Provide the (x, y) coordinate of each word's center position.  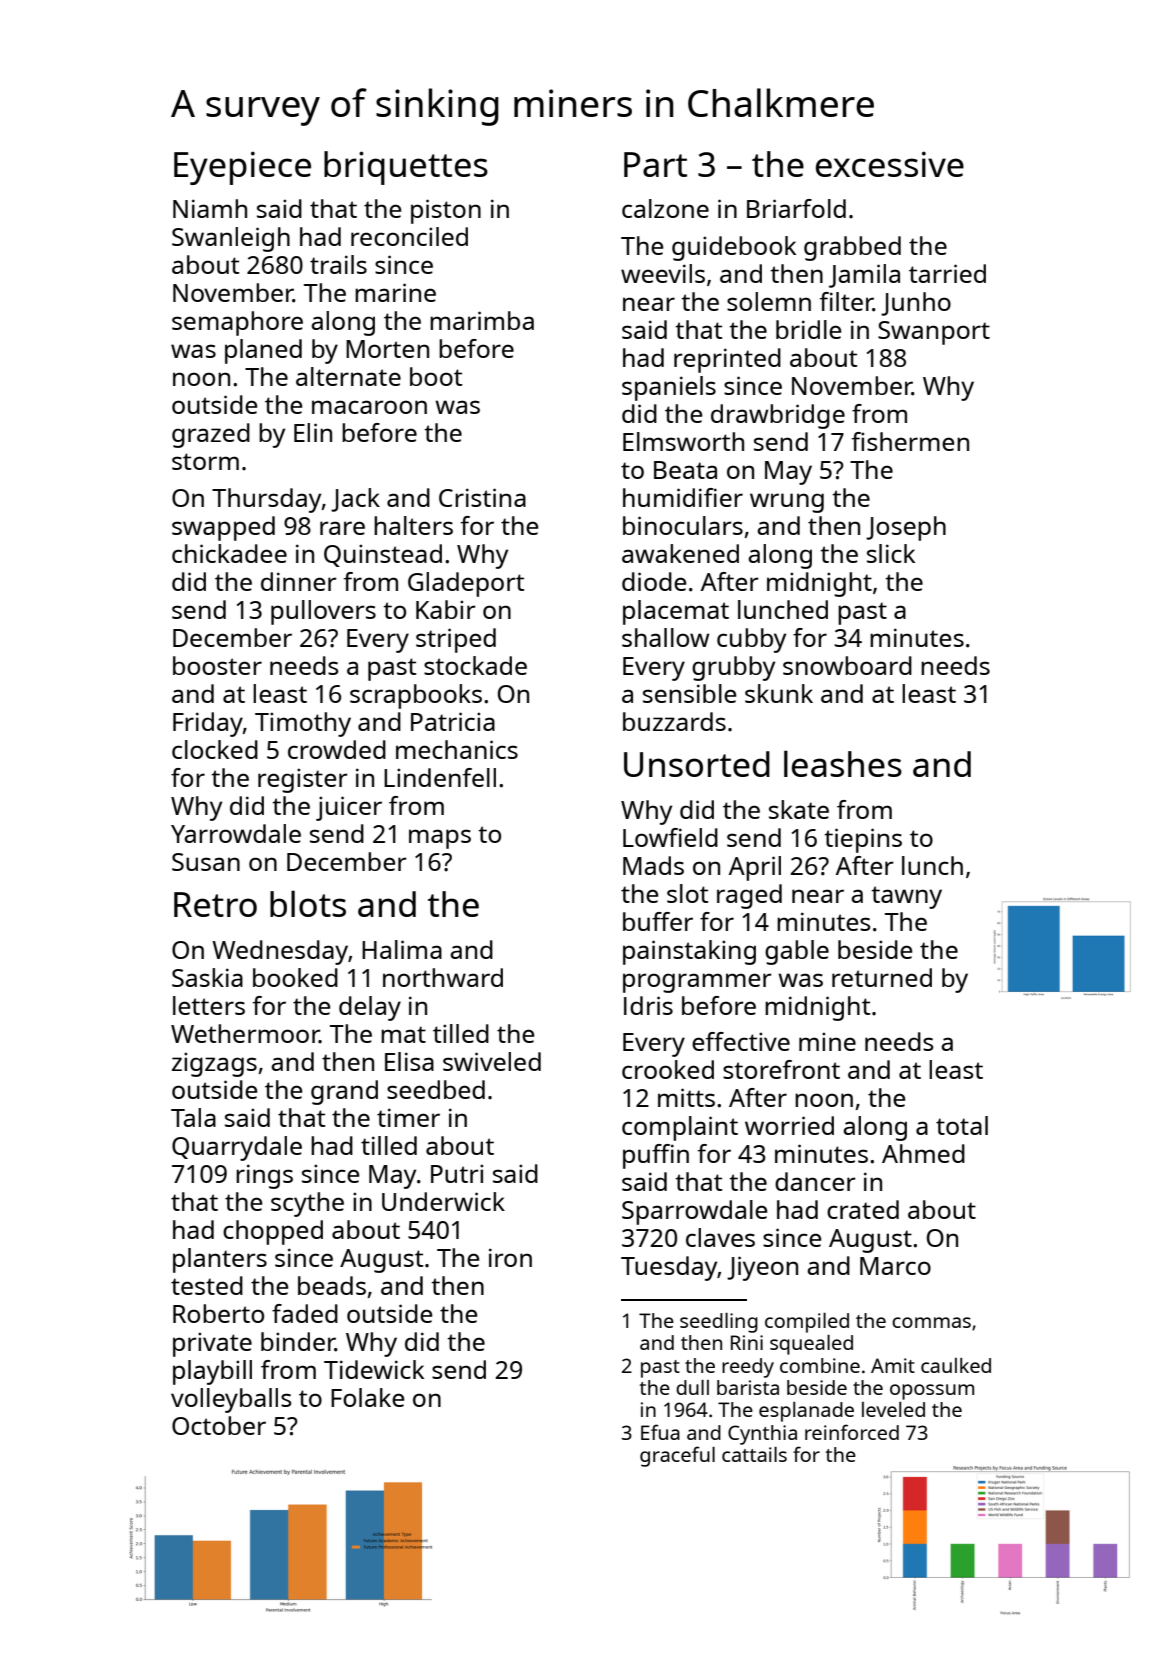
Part (655, 164)
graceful (677, 1456)
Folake (367, 1397)
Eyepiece (242, 168)
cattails (754, 1454)
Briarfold (796, 208)
